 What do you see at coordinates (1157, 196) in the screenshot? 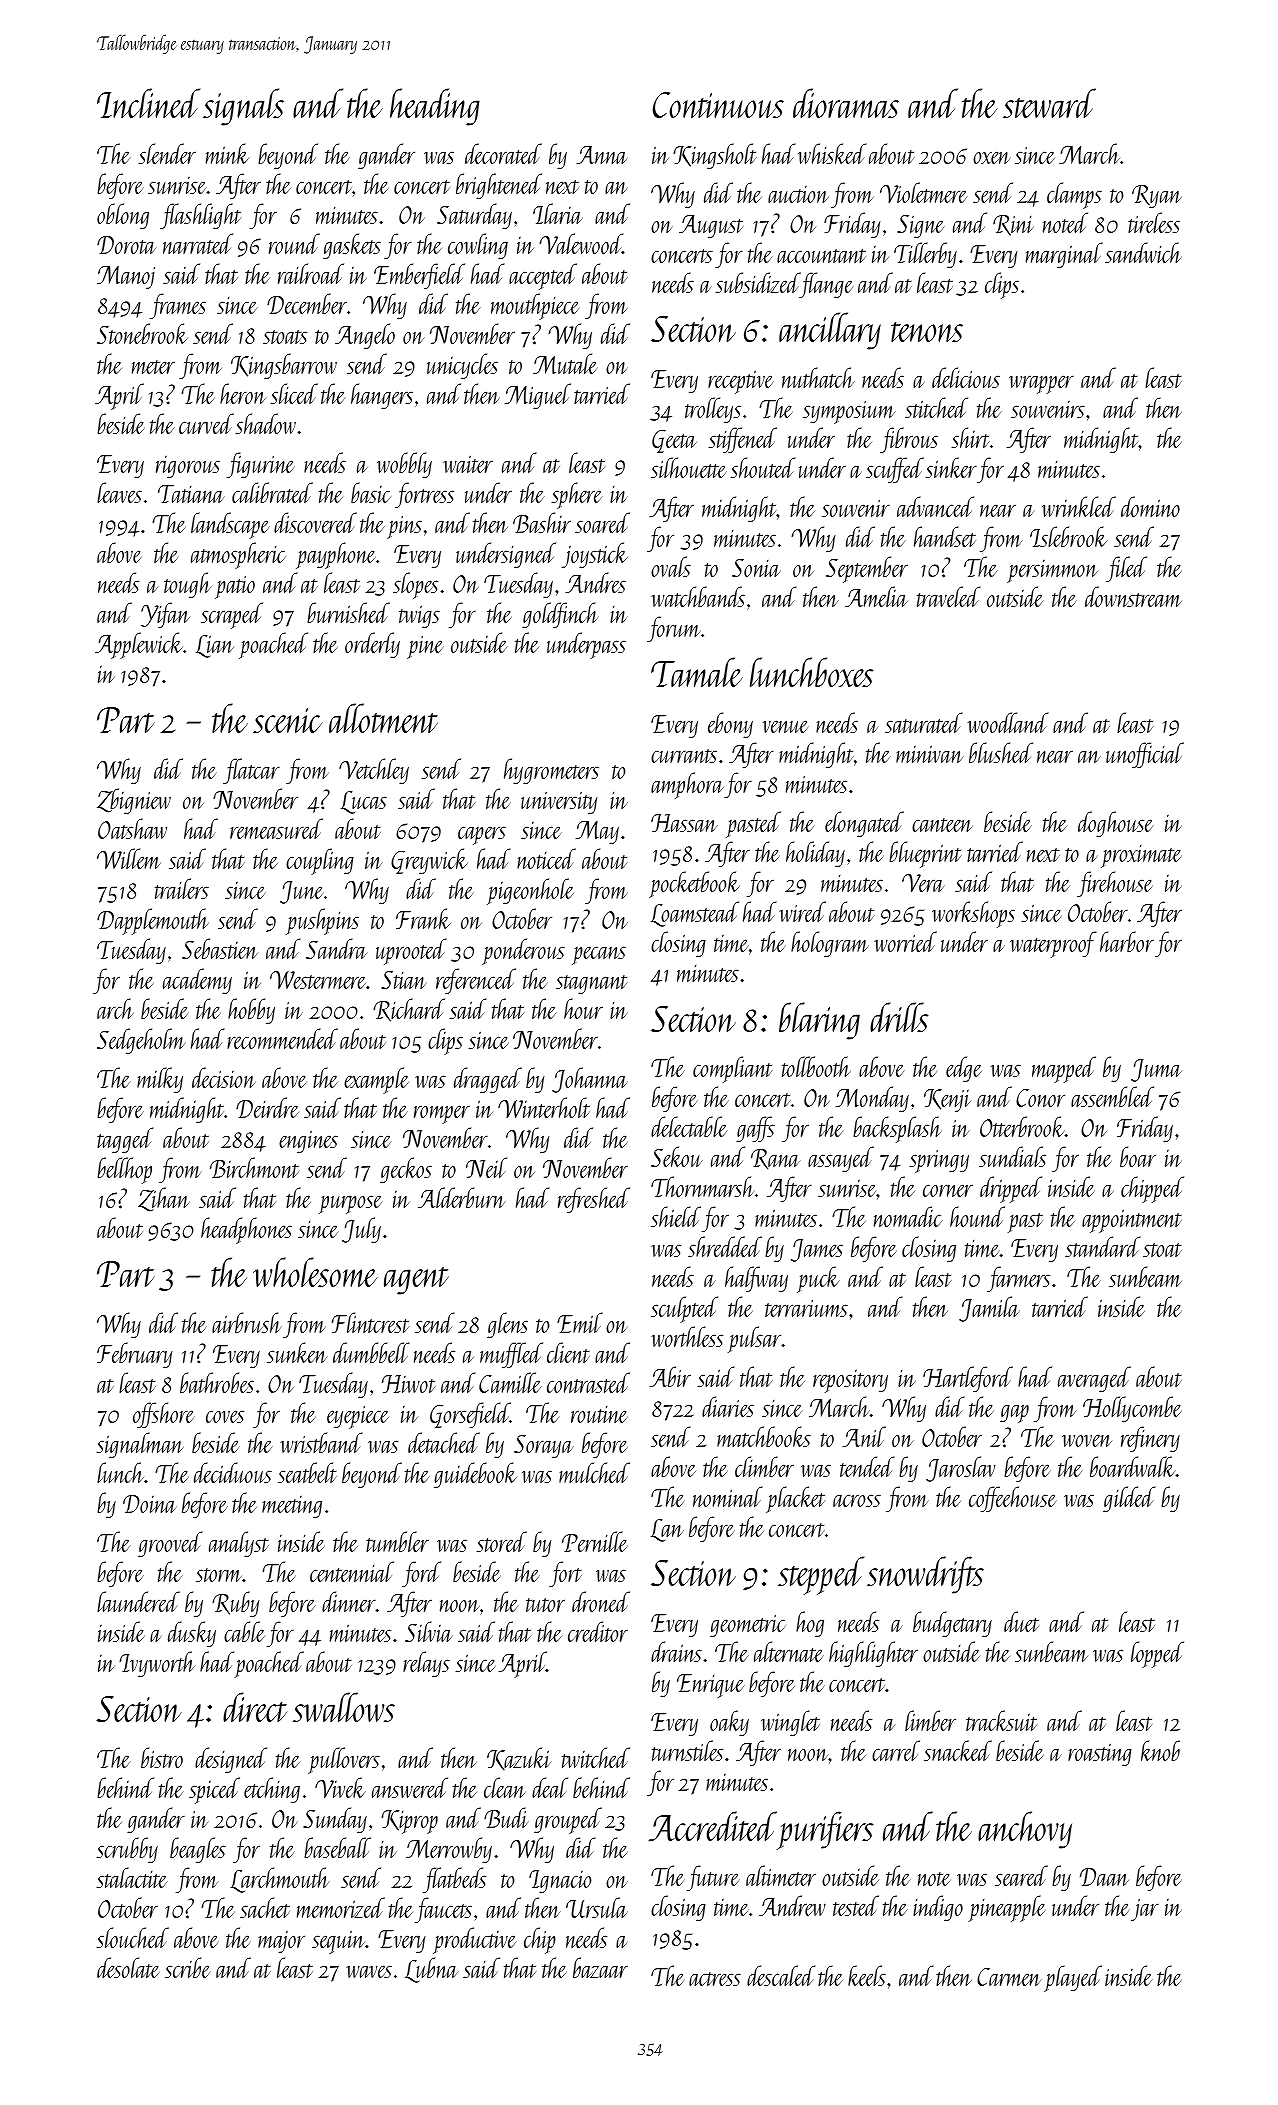
I see `Ryan` at bounding box center [1157, 196].
